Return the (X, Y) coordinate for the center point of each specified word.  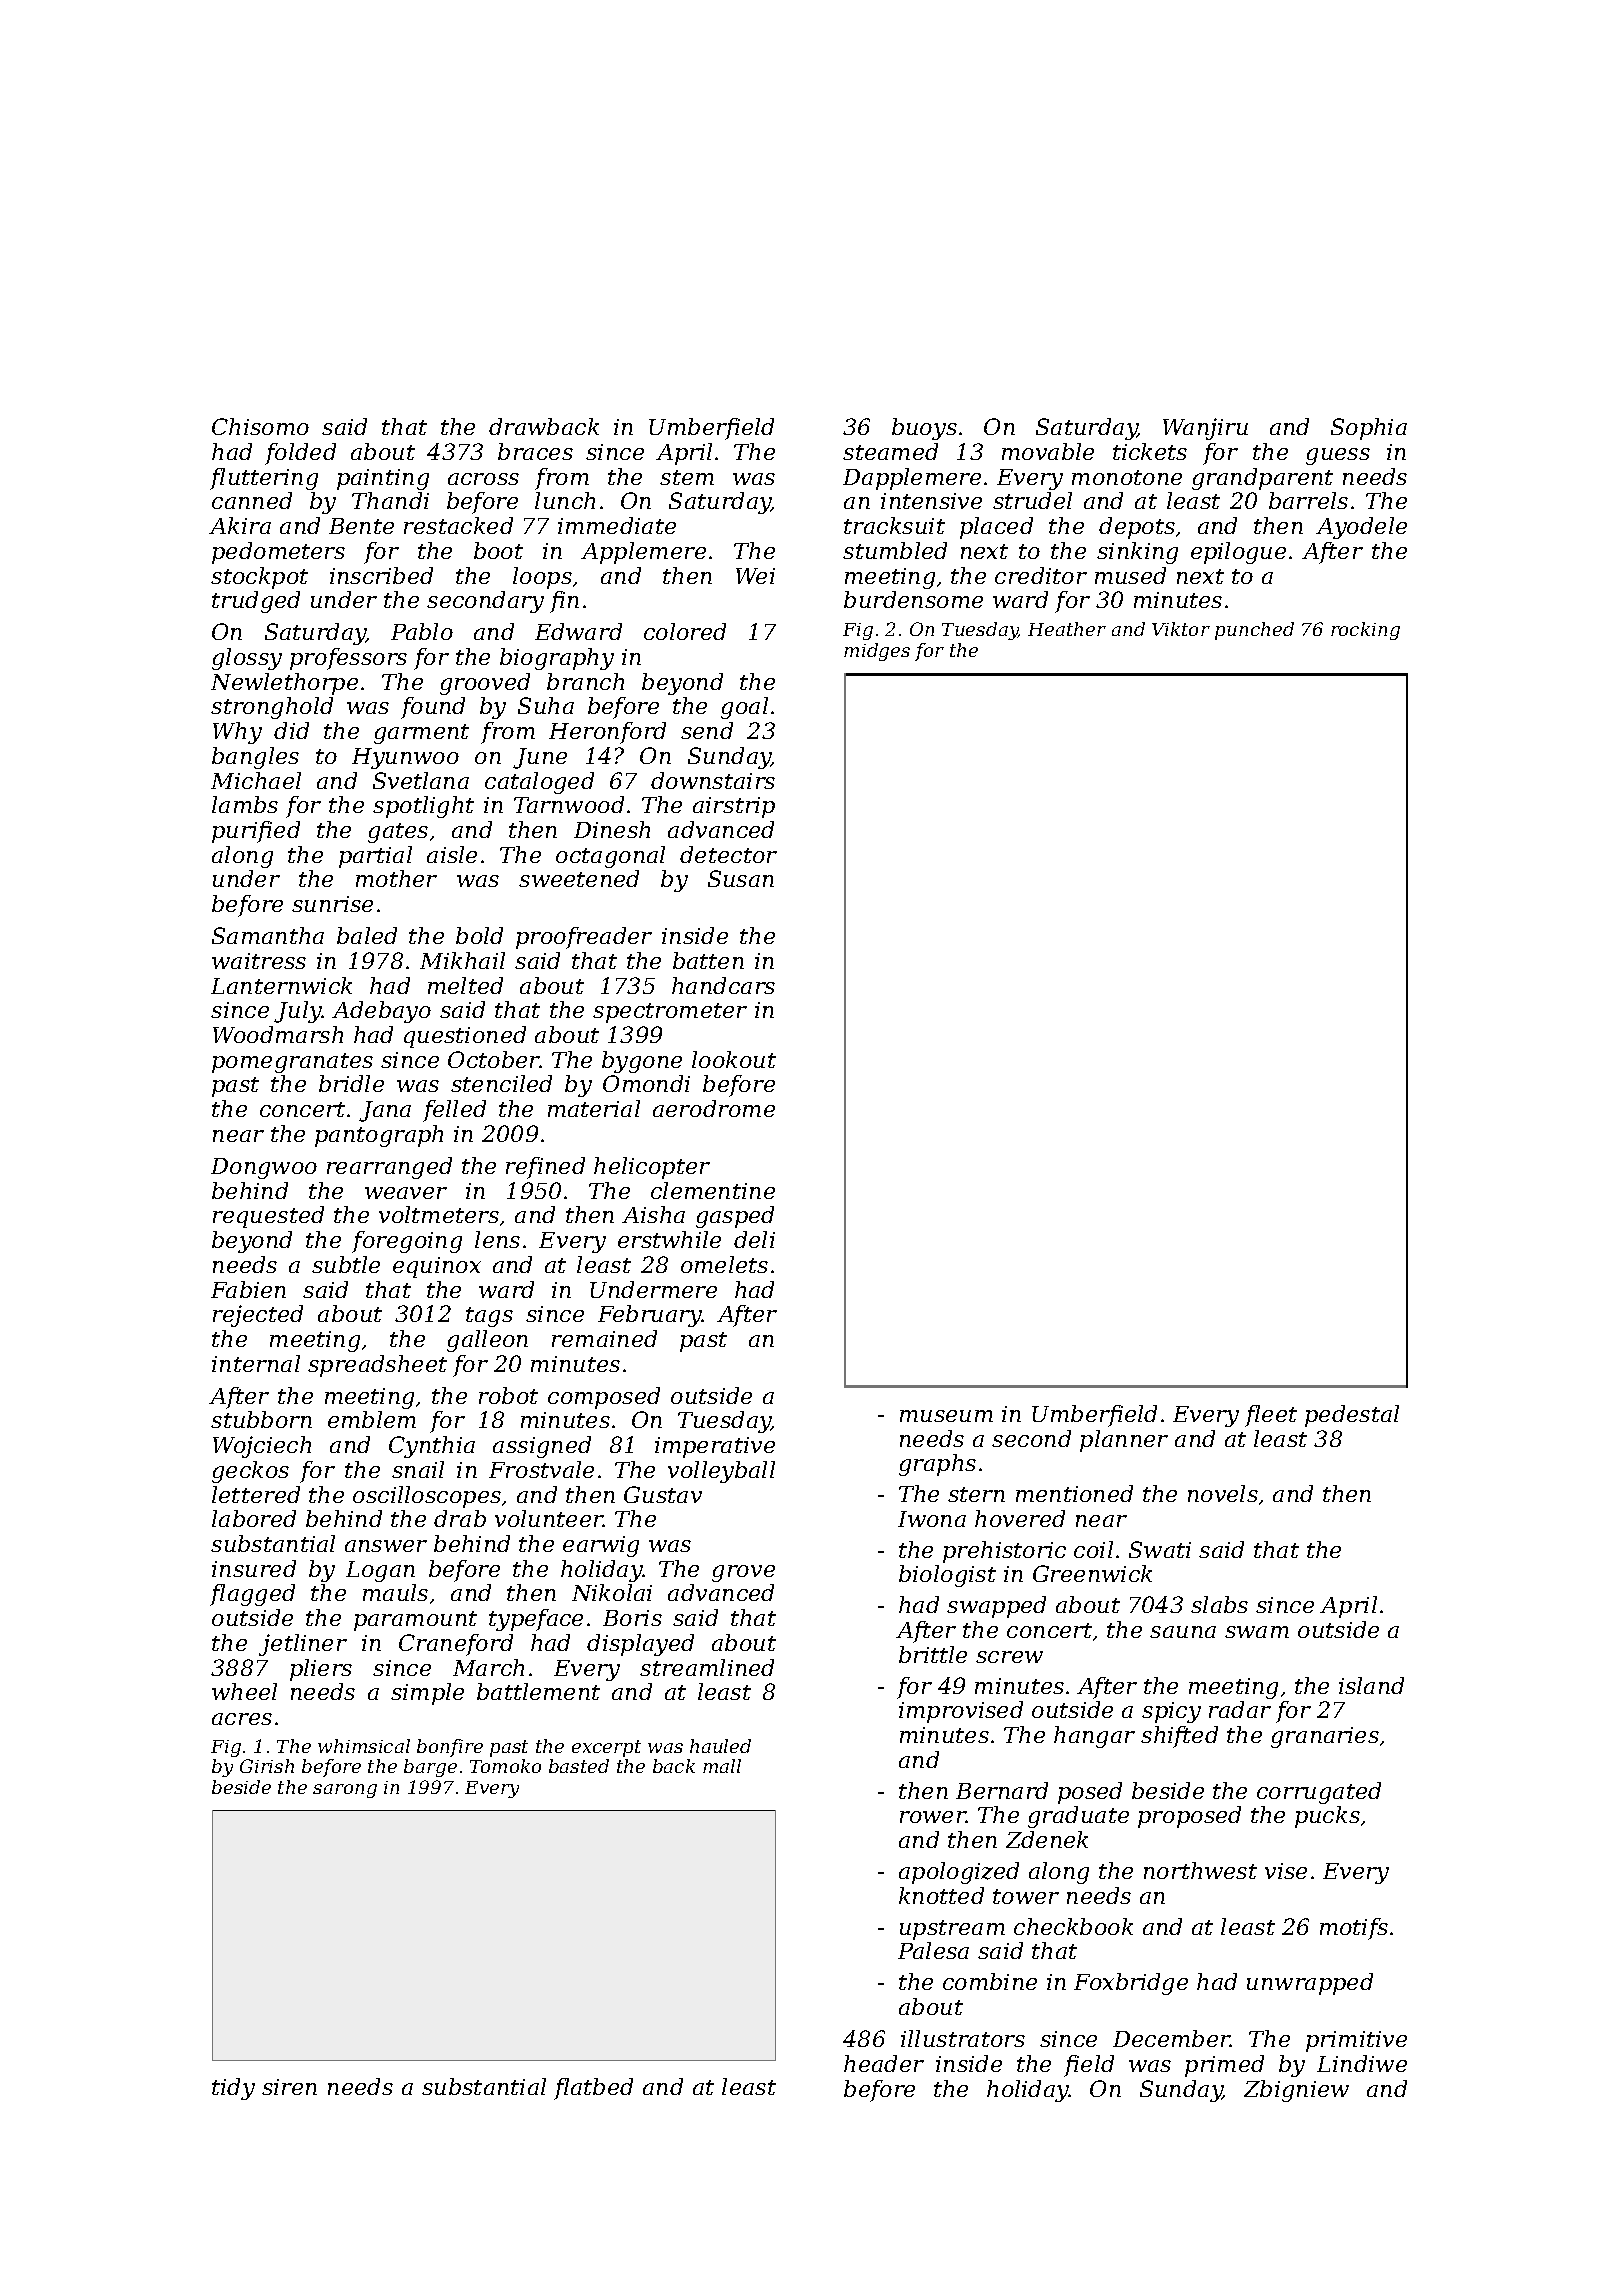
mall (722, 1766)
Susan (741, 878)
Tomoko (505, 1766)
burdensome (913, 599)
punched (1254, 631)
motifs (1354, 1929)
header (884, 2063)
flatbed (593, 2089)
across (483, 479)
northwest (1200, 1870)
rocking (1365, 631)
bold (479, 935)
